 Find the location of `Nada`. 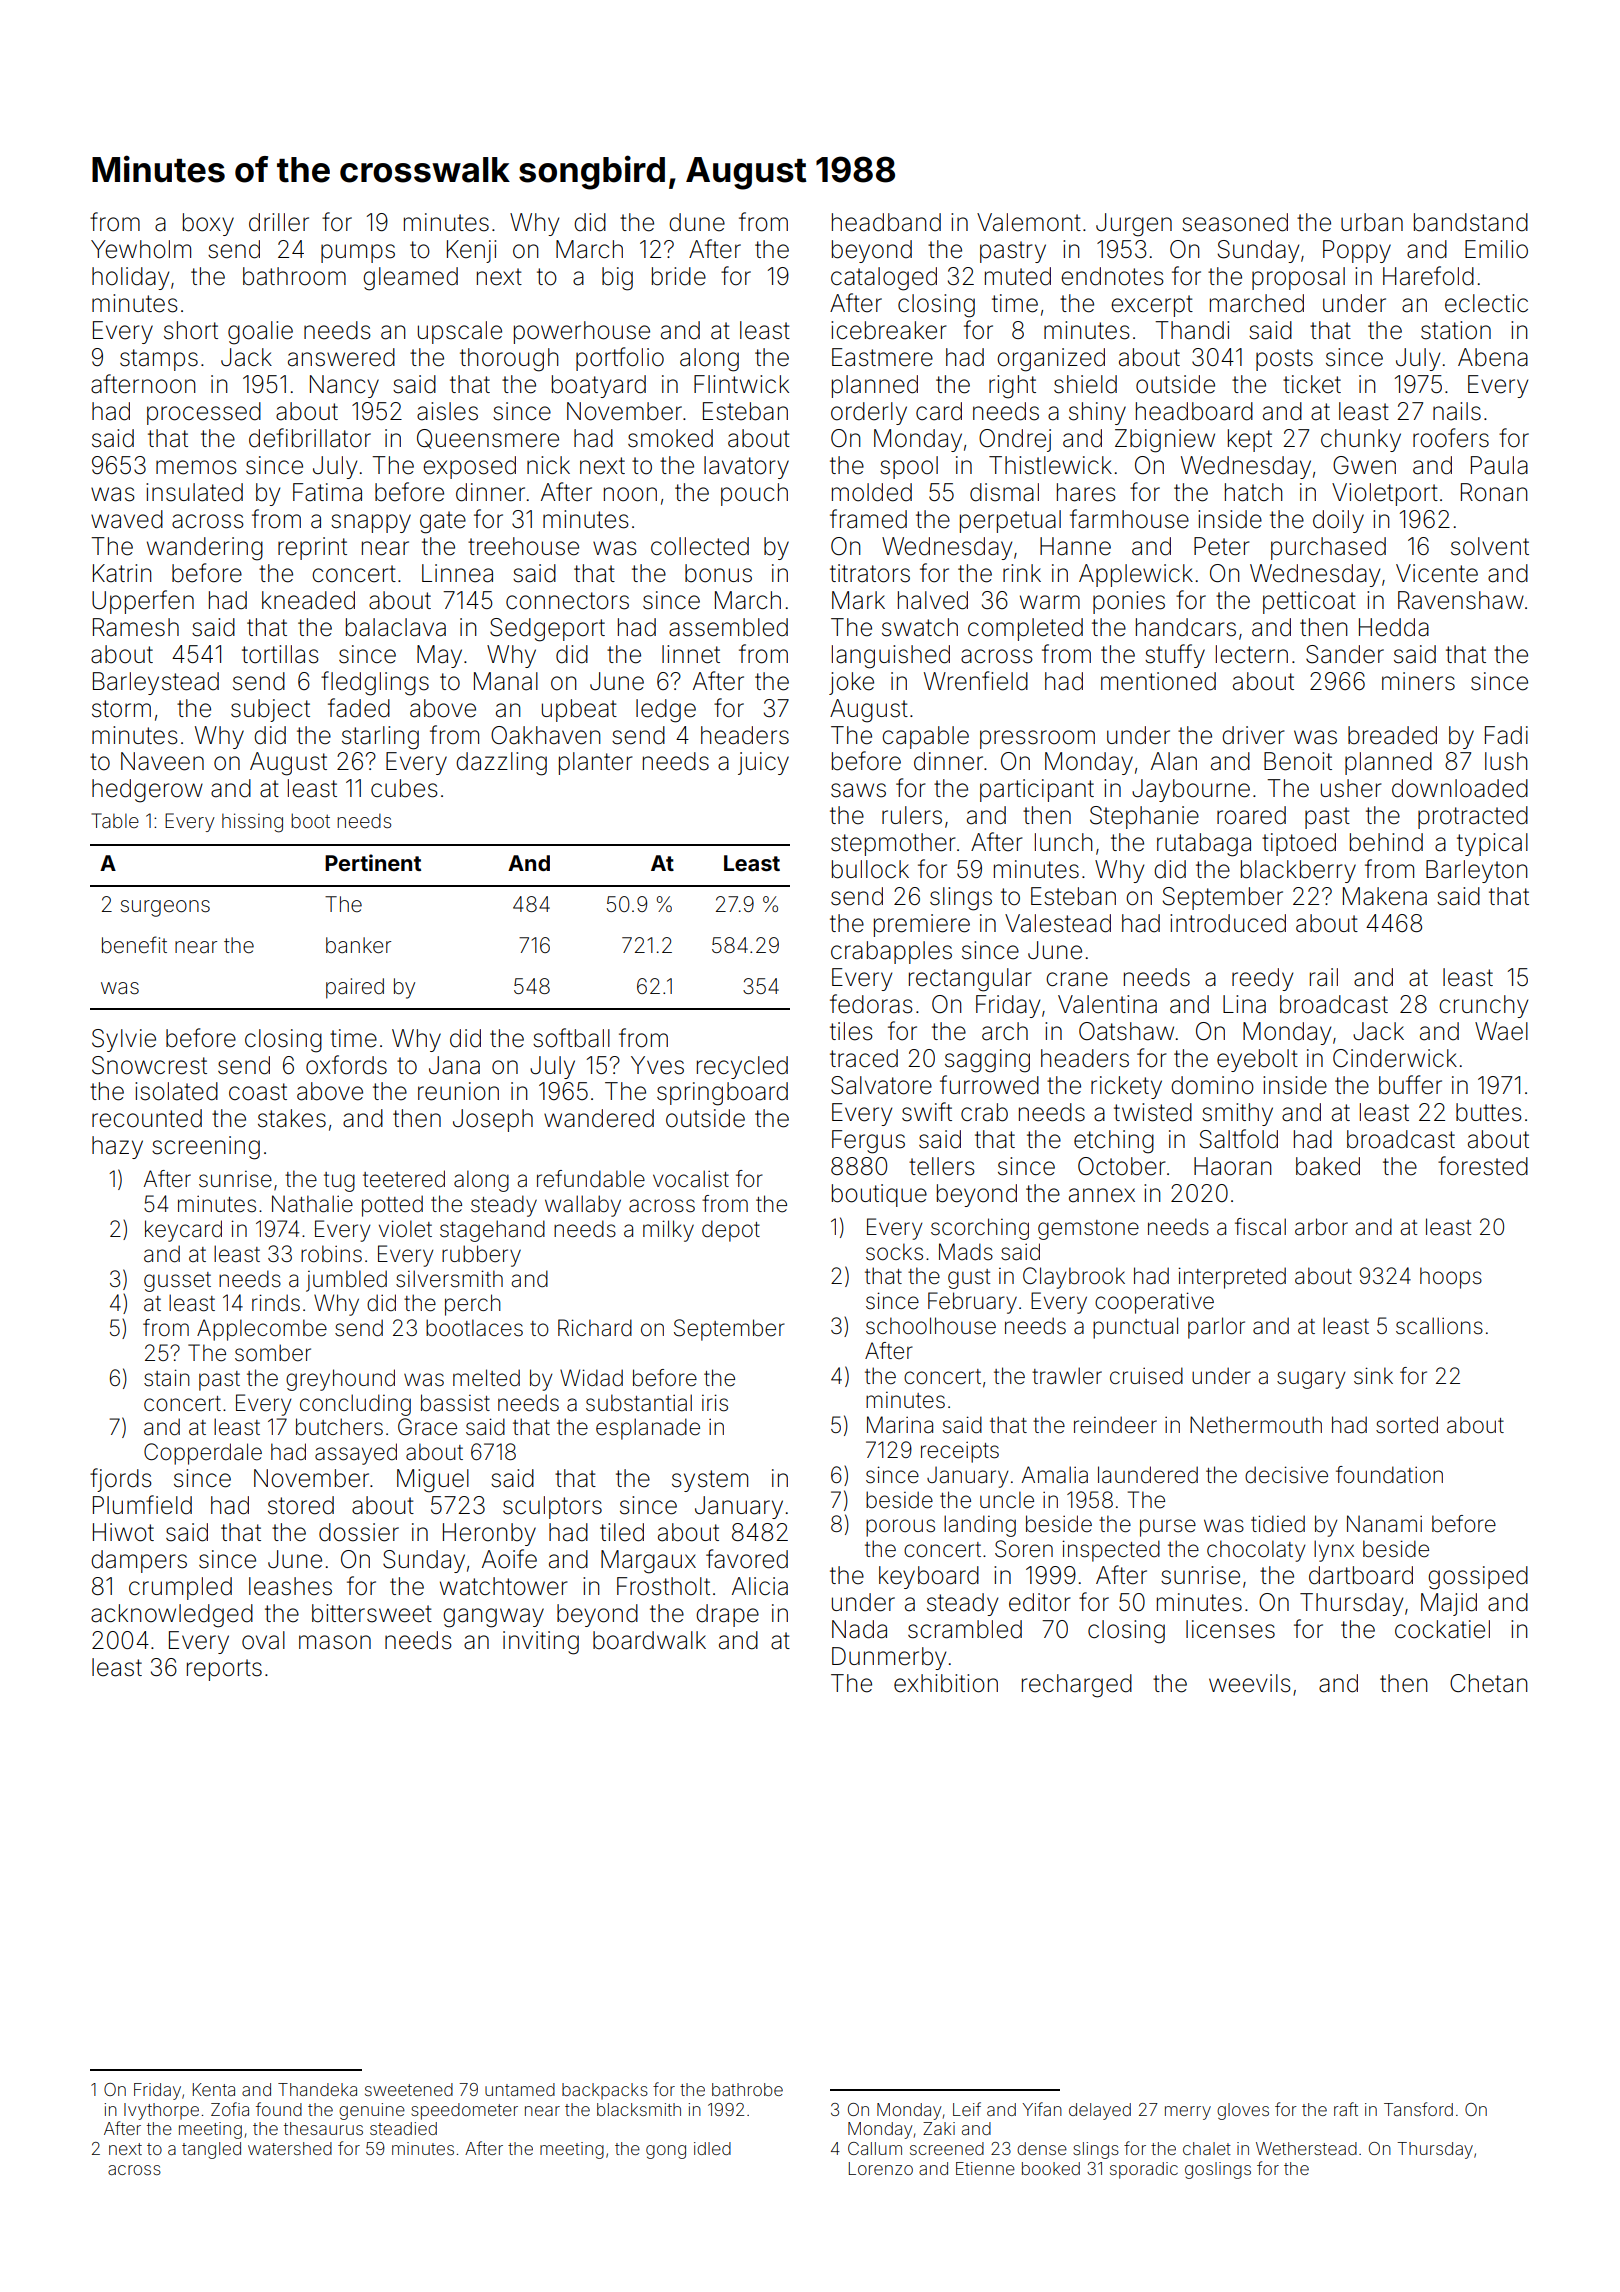

Nada is located at coordinates (859, 1629).
